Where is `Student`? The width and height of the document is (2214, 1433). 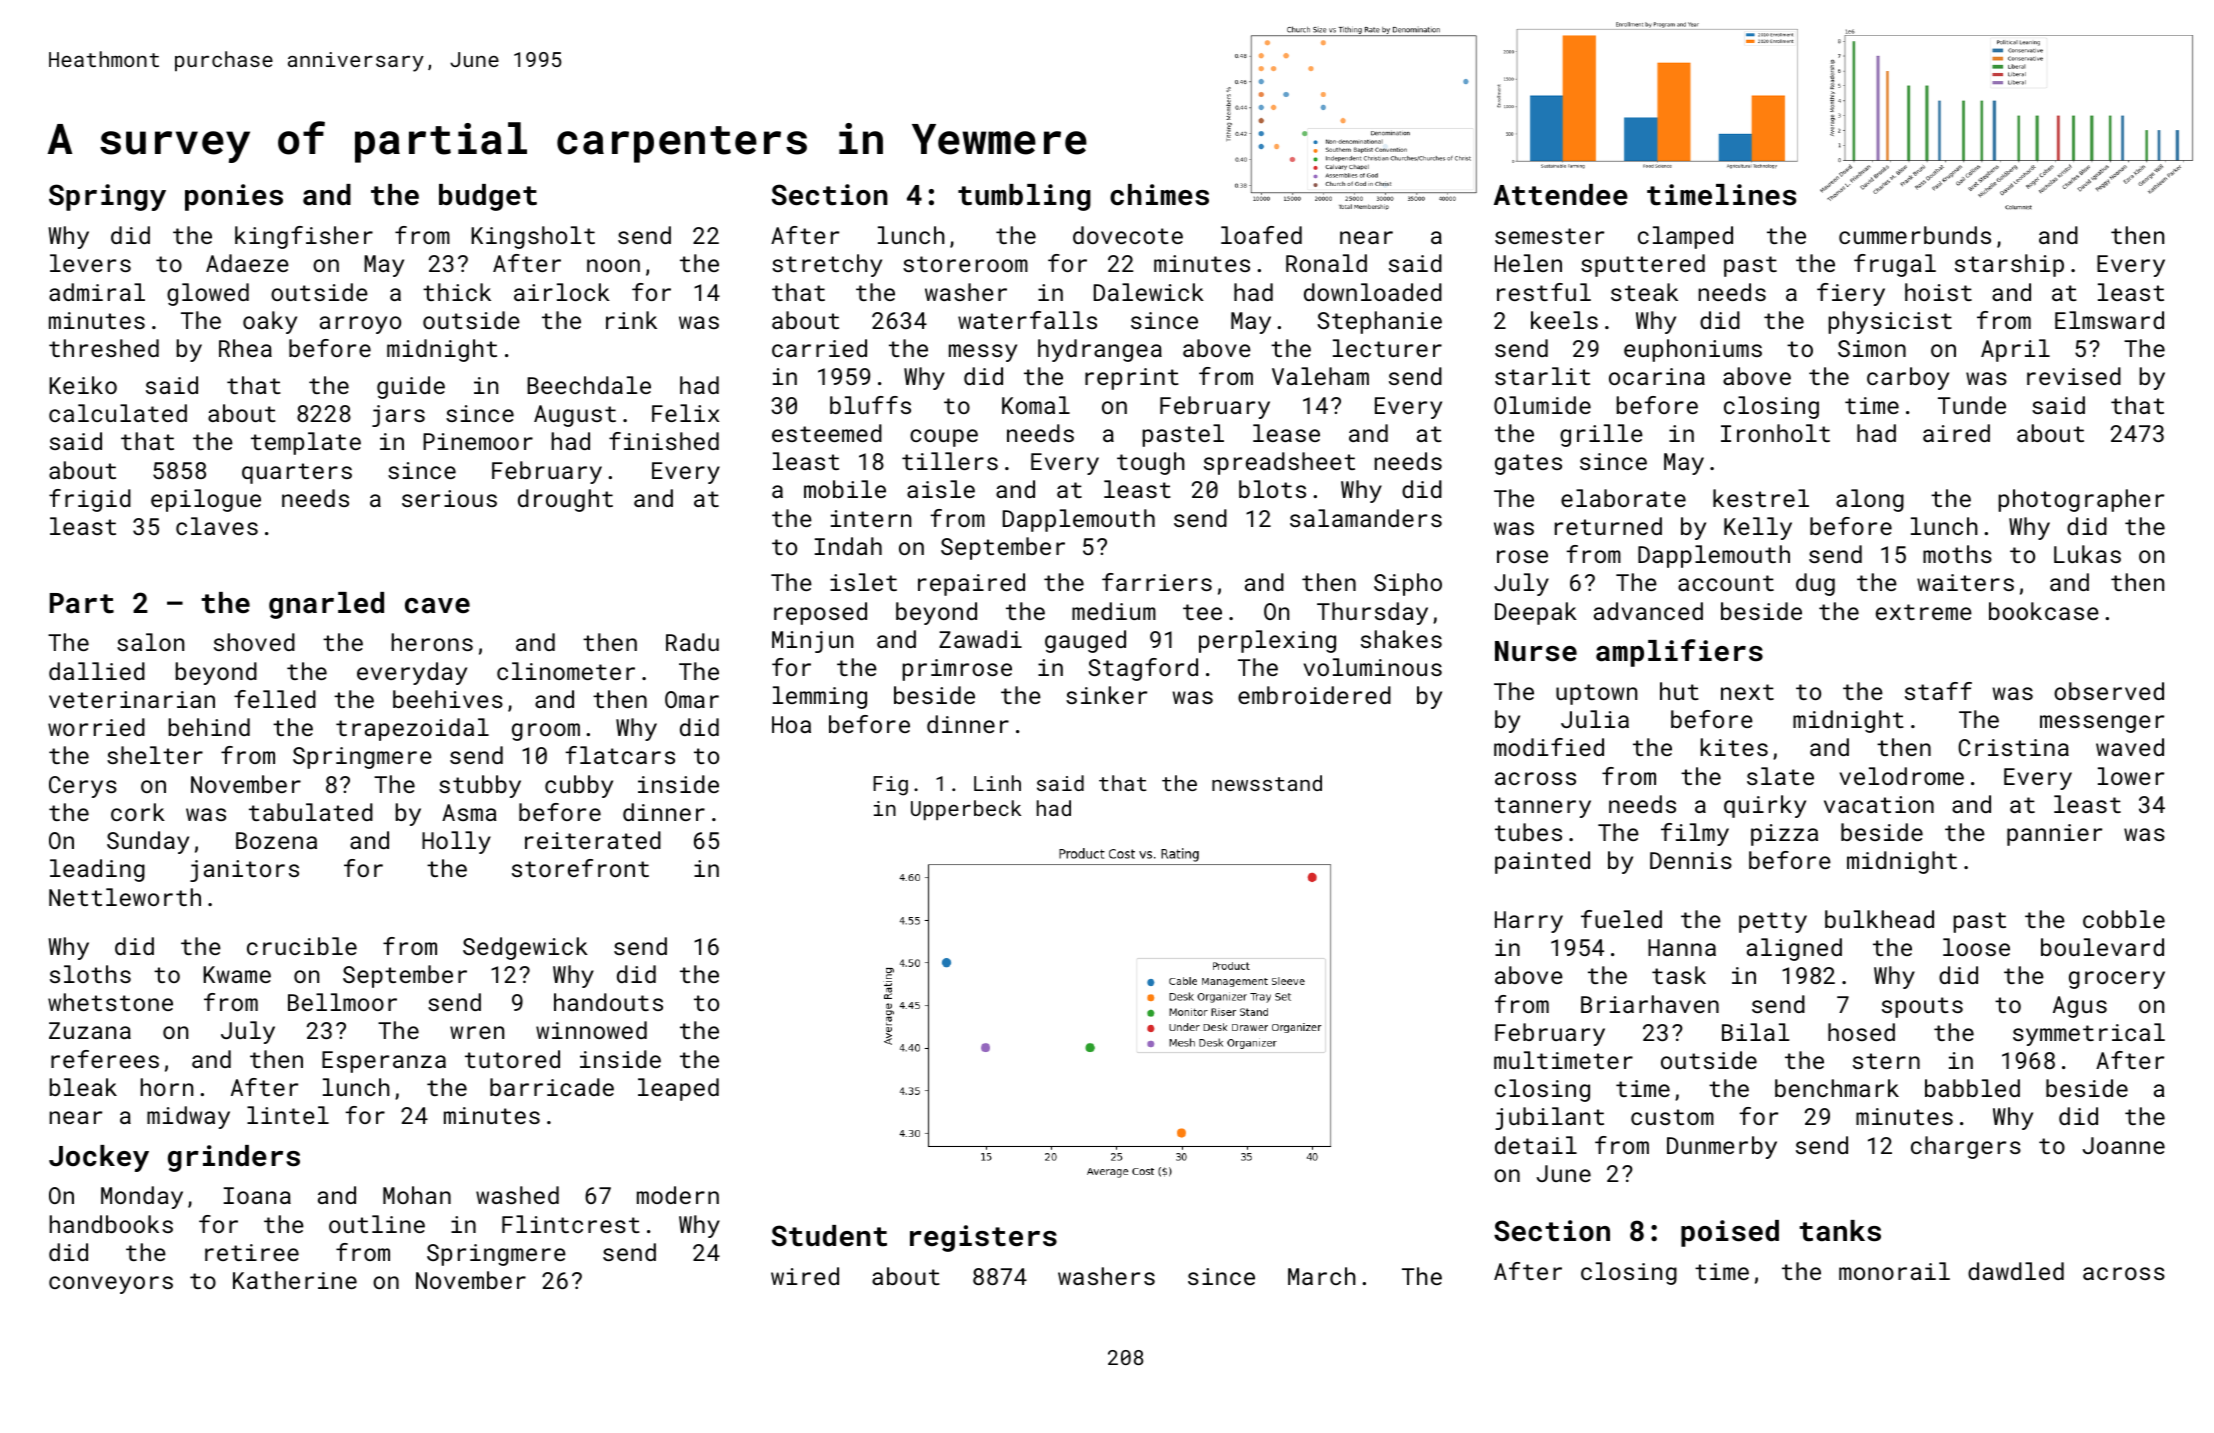 Student is located at coordinates (829, 1236).
